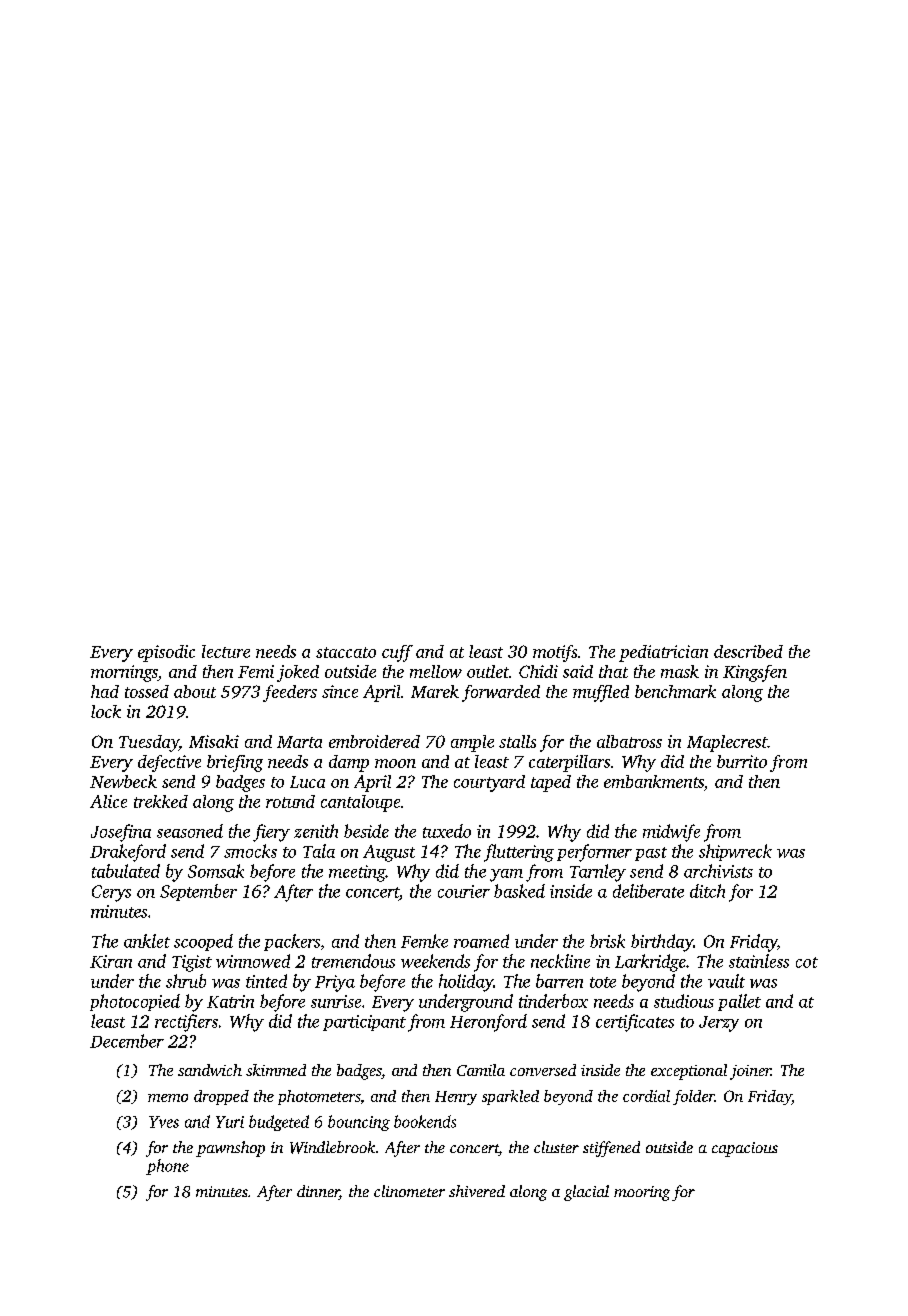  What do you see at coordinates (707, 891) in the image?
I see `ditch` at bounding box center [707, 891].
